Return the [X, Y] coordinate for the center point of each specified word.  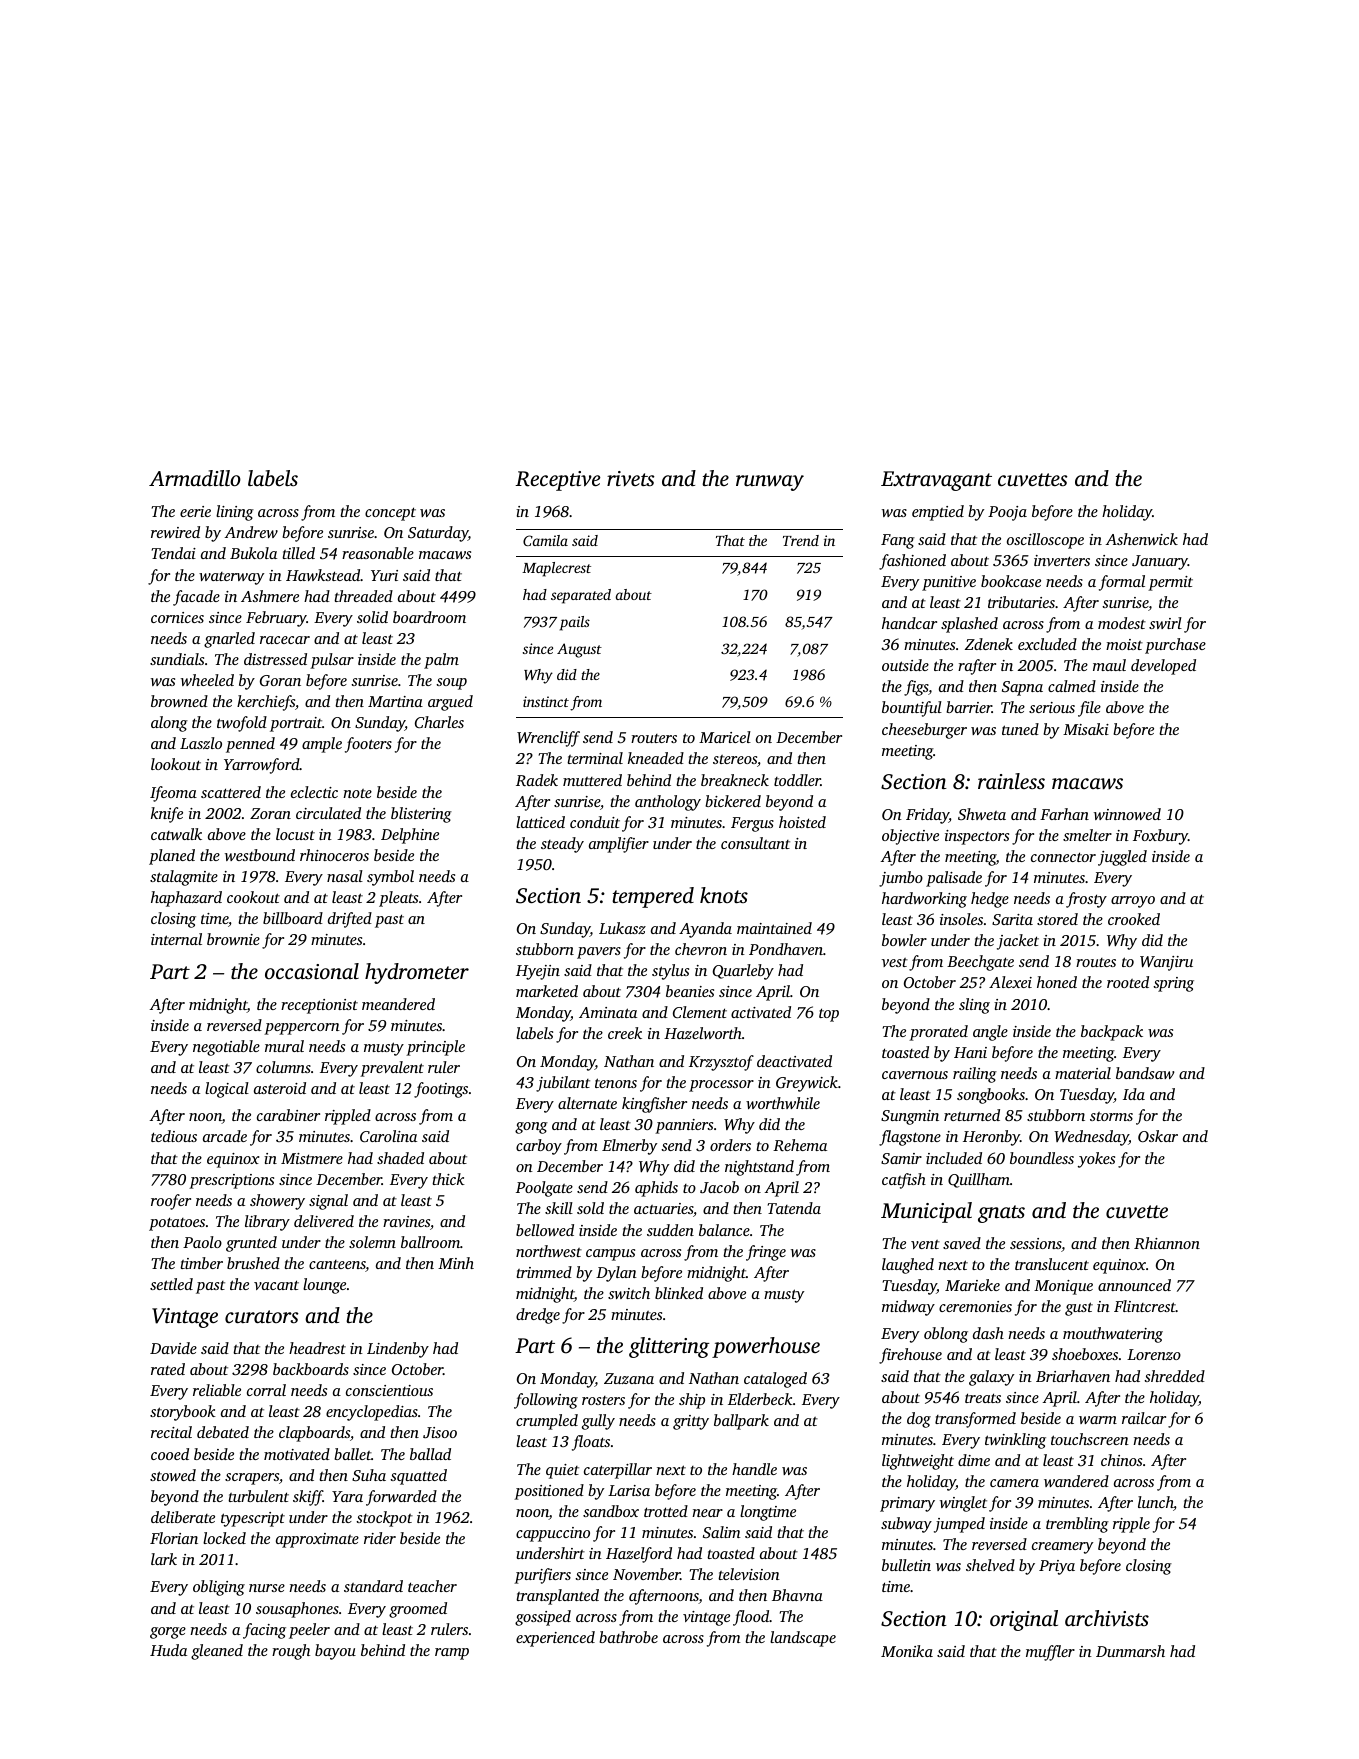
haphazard [186, 899]
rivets [631, 478]
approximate [317, 1540]
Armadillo [195, 478]
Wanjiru [1166, 963]
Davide [173, 1348]
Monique [1063, 1287]
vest [895, 962]
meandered [398, 1004]
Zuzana [629, 1378]
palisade [954, 879]
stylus [670, 972]
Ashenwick [1142, 539]
